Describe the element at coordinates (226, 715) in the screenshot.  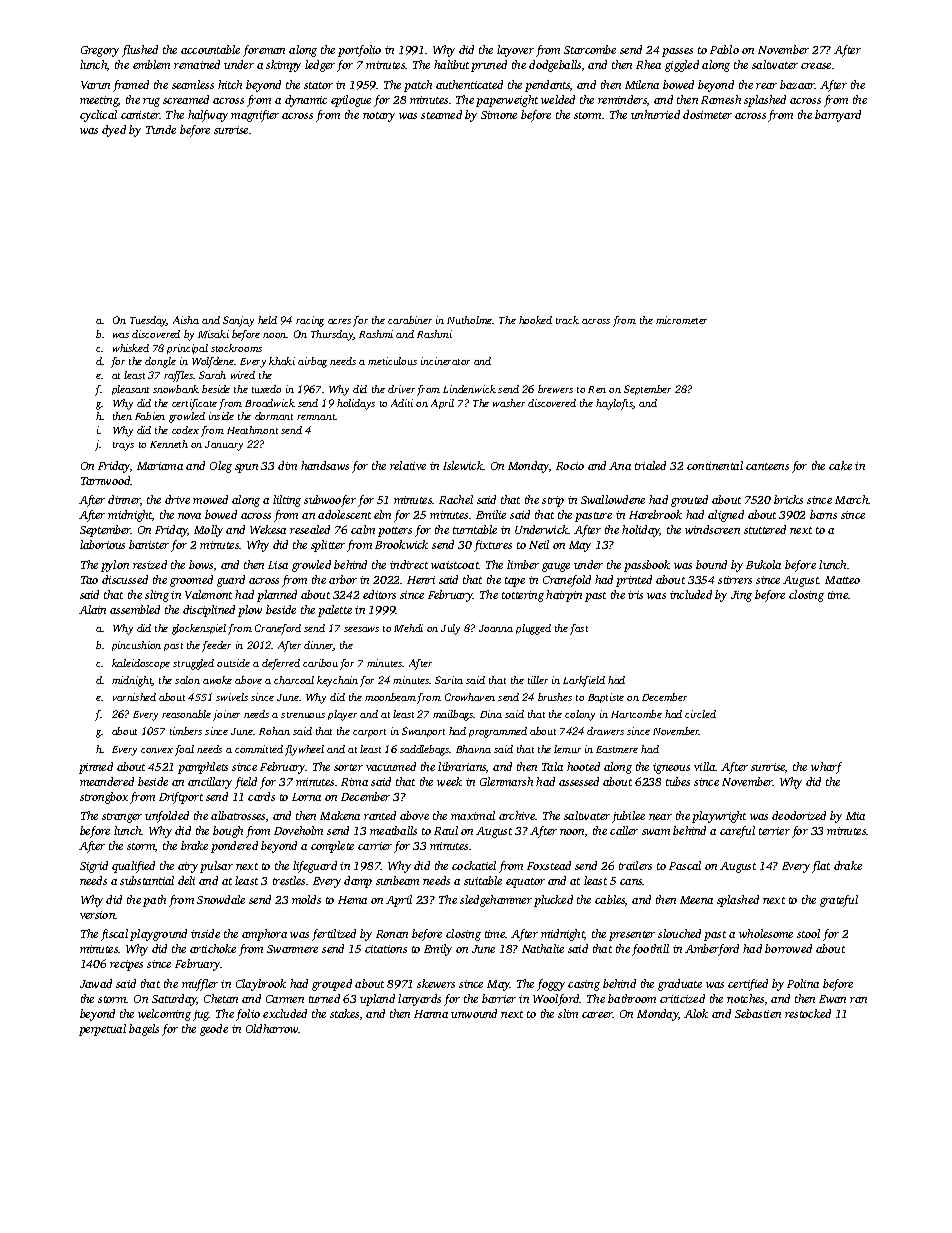
I see `joiner` at that location.
